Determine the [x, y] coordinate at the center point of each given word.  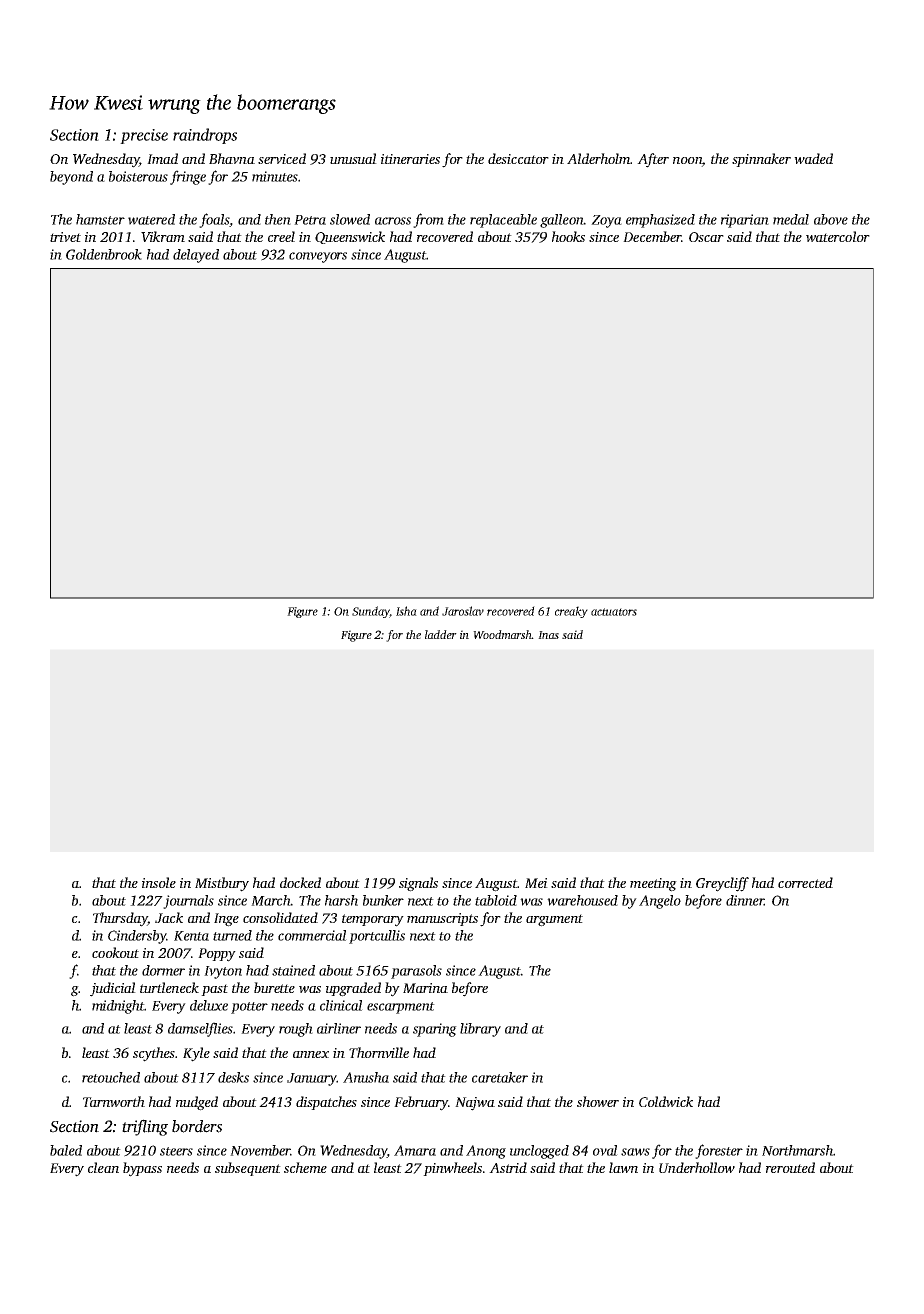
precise [144, 136]
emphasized [660, 221]
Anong [486, 1152]
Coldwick [666, 1101]
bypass [142, 1169]
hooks [568, 236]
